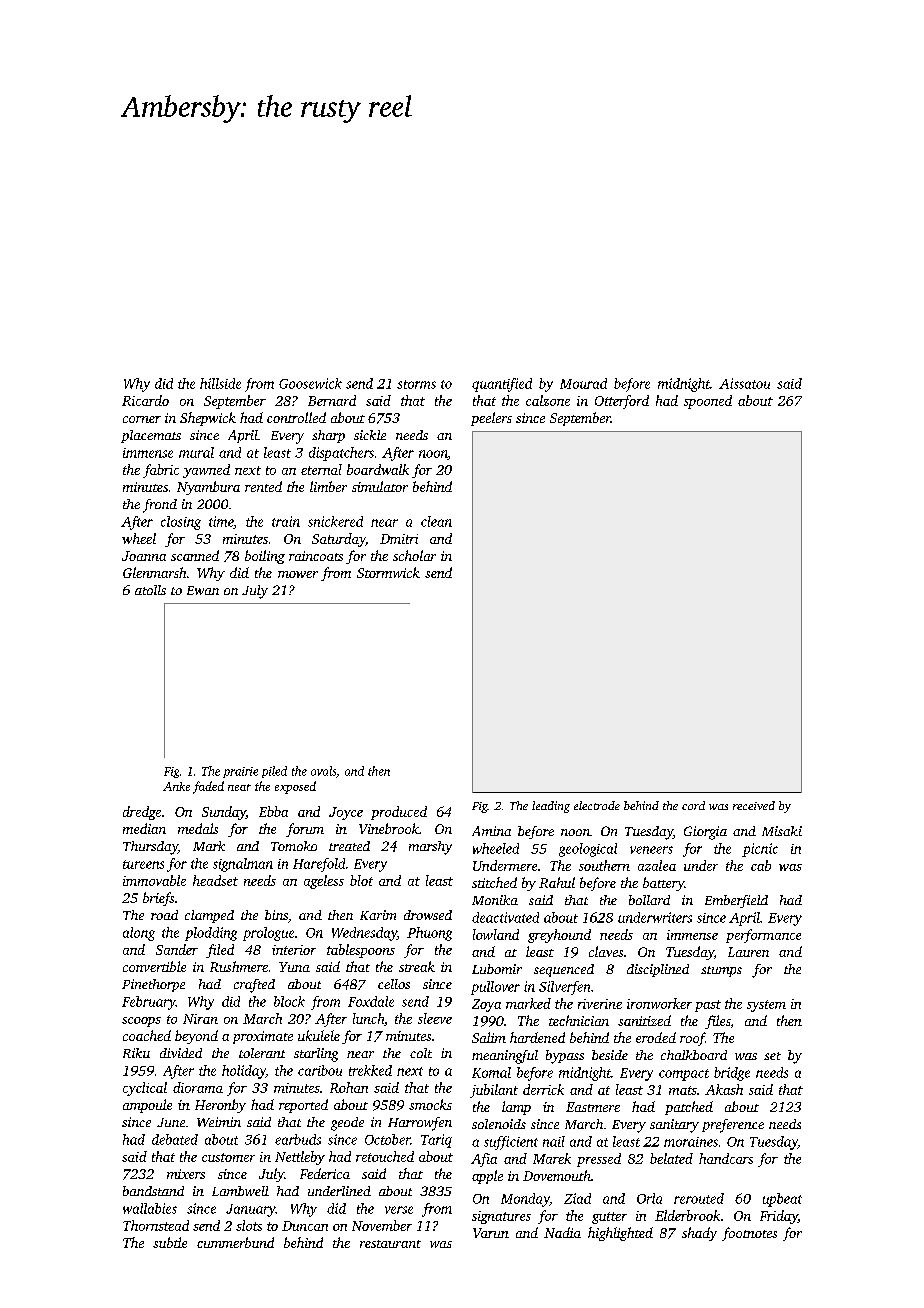 This image has width=924, height=1308. What do you see at coordinates (276, 915) in the image?
I see `bins` at bounding box center [276, 915].
